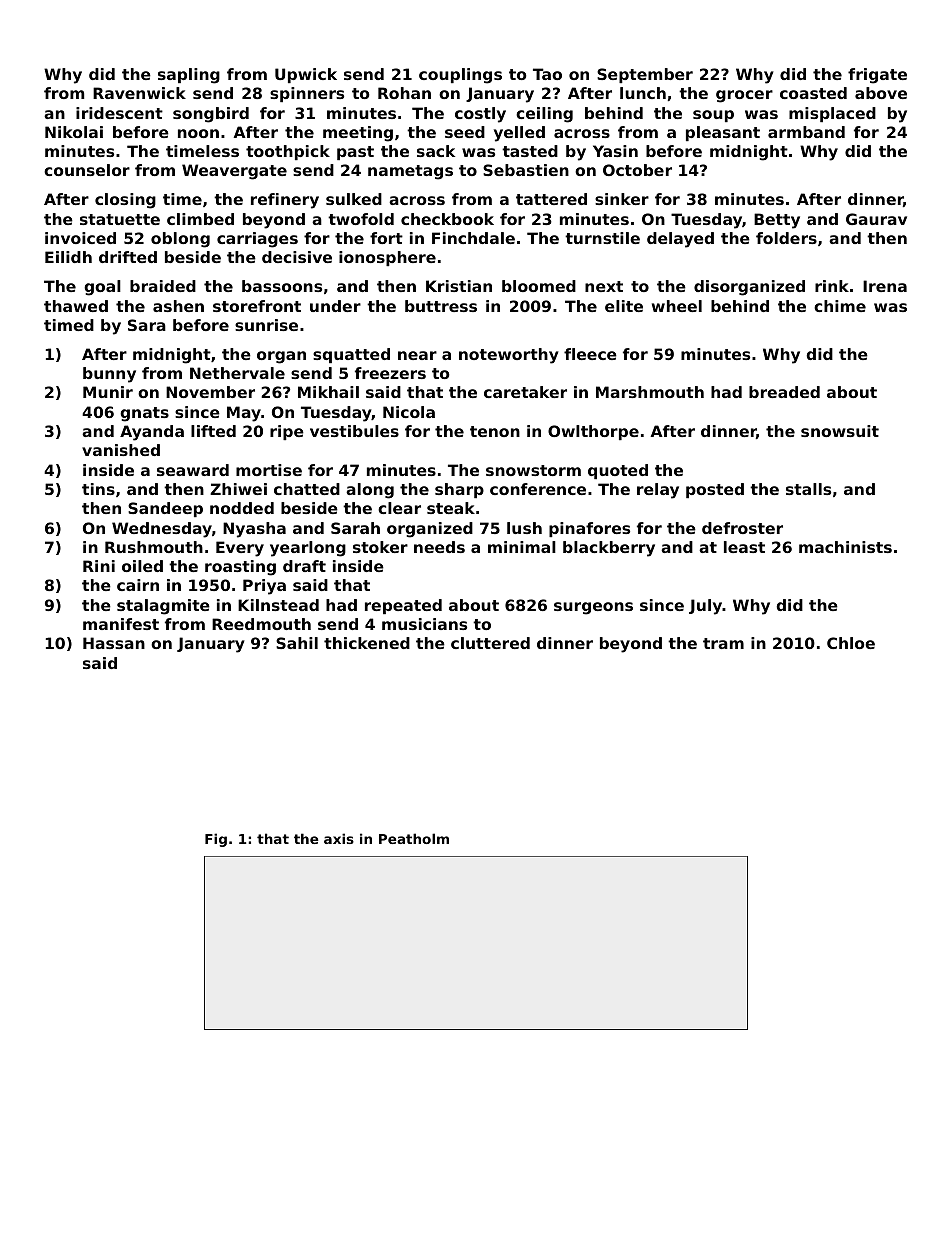 The image size is (952, 1233). Describe the element at coordinates (851, 643) in the screenshot. I see `Chloe` at that location.
